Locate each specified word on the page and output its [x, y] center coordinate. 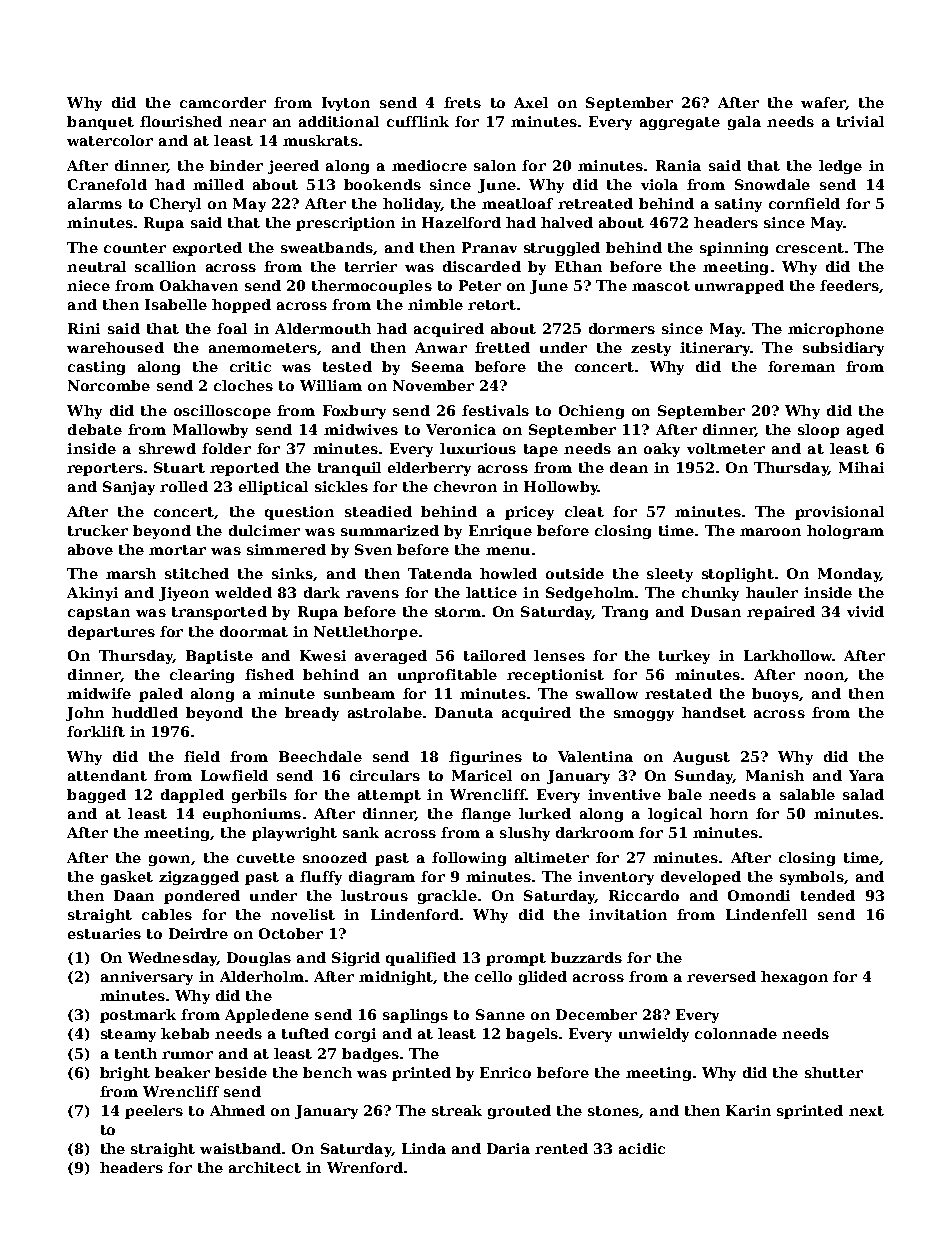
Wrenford [365, 1167]
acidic [642, 1148]
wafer [823, 103]
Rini [84, 328]
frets [462, 102]
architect [265, 1167]
